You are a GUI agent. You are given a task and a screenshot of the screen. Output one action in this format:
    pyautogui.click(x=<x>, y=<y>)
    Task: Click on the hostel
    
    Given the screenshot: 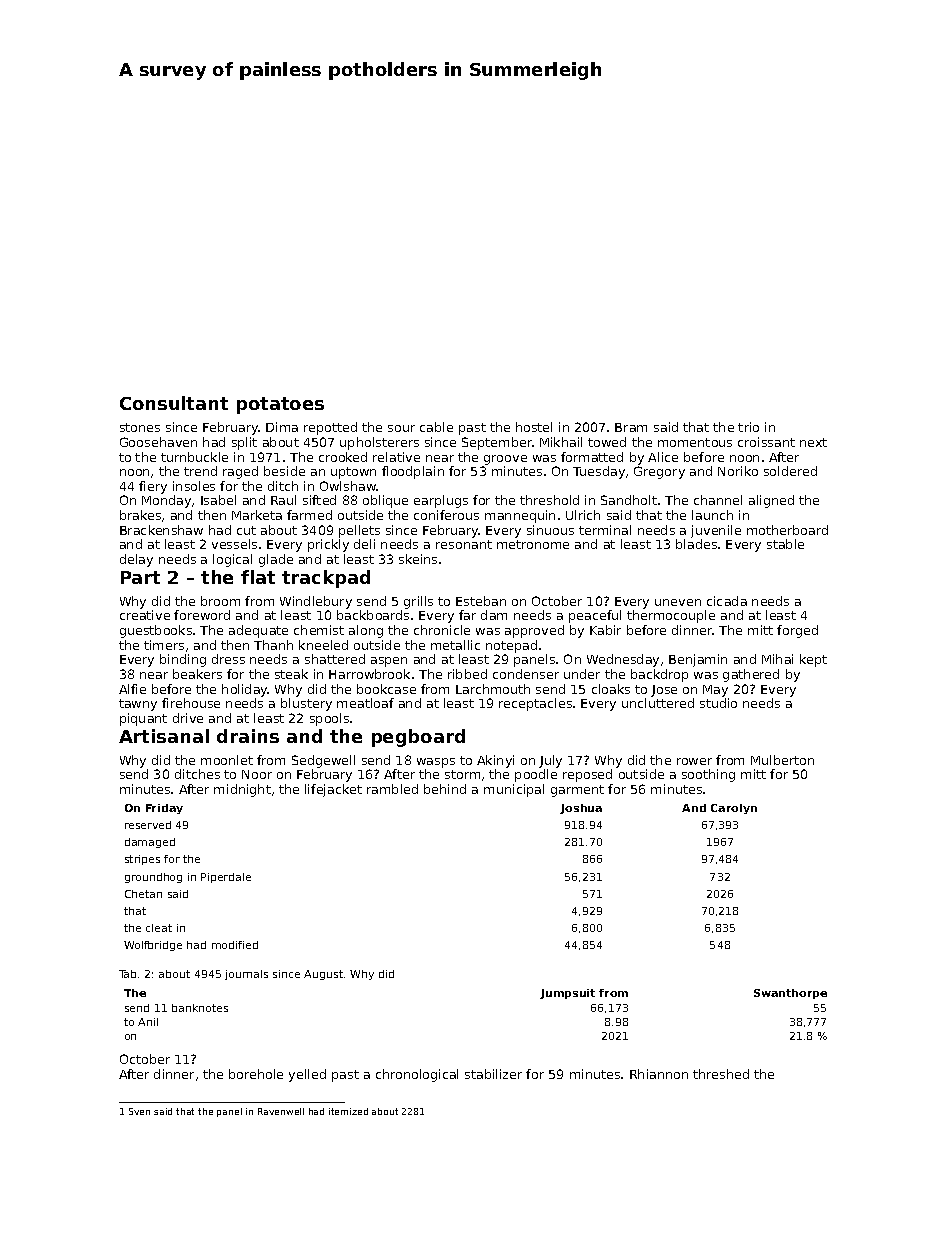 What is the action you would take?
    pyautogui.click(x=534, y=427)
